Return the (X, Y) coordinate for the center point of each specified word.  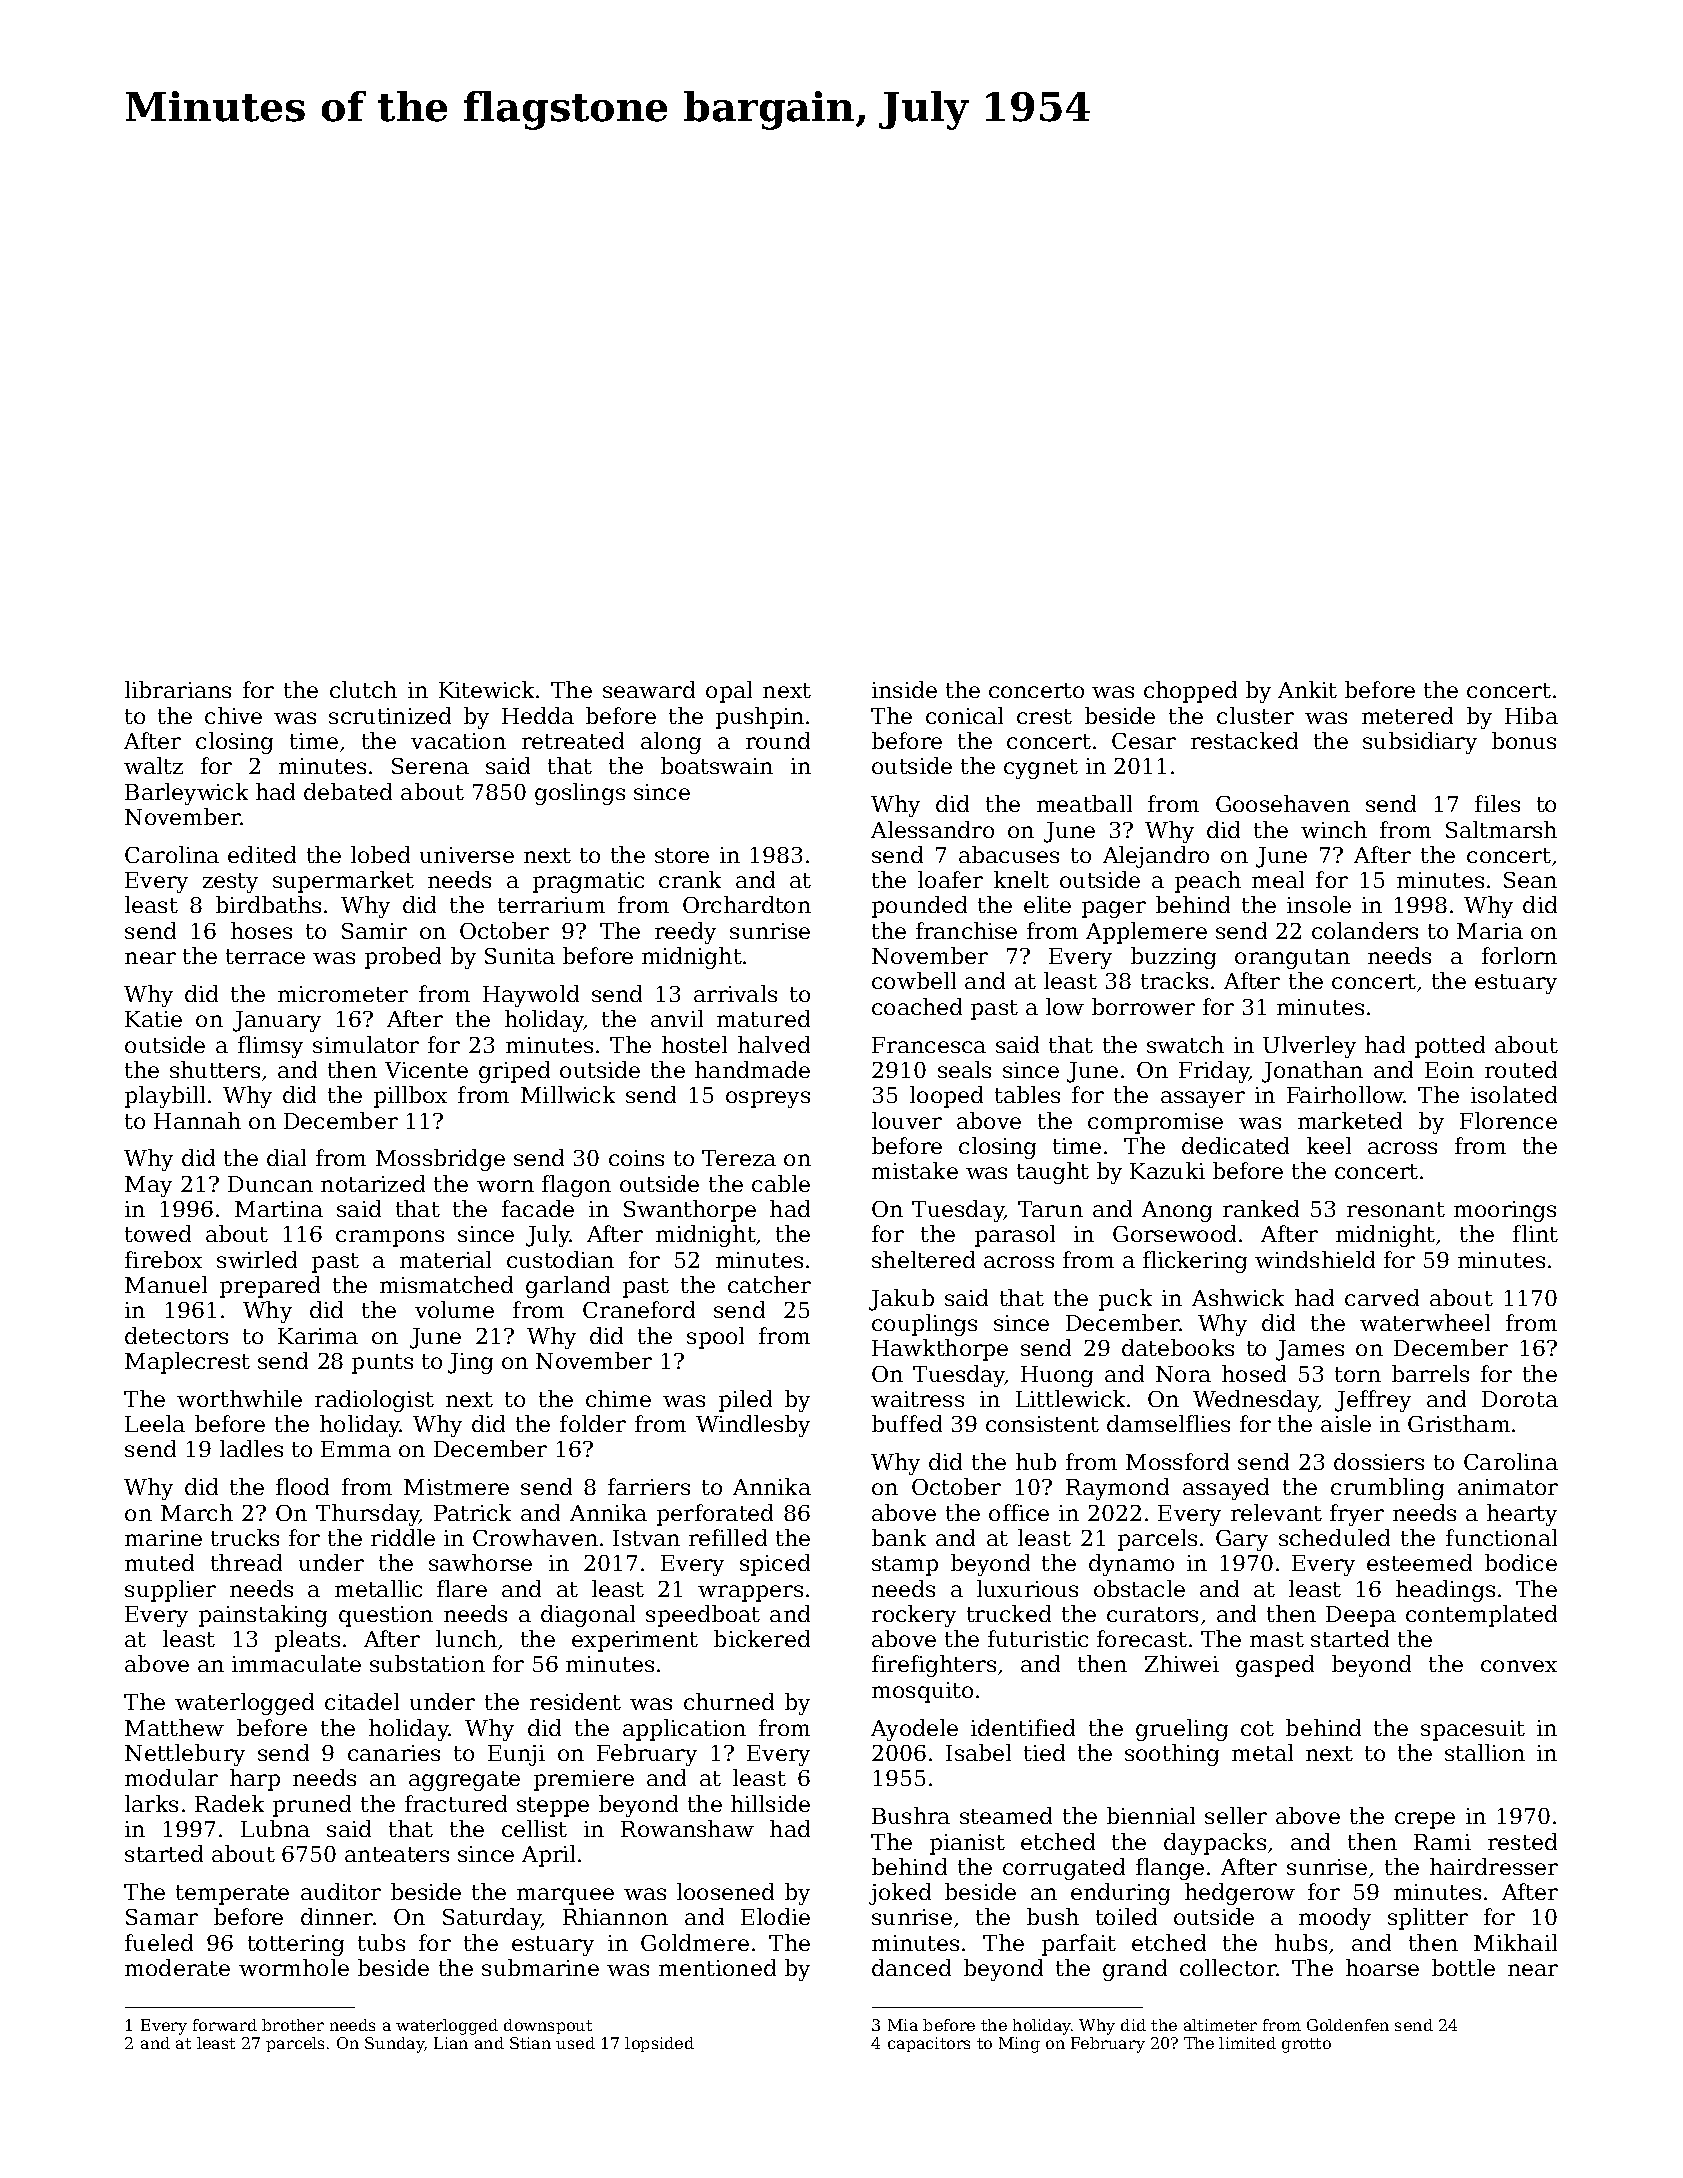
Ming (1019, 2045)
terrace (265, 956)
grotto (1306, 2045)
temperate (232, 1895)
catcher (769, 1284)
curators (1152, 1614)
